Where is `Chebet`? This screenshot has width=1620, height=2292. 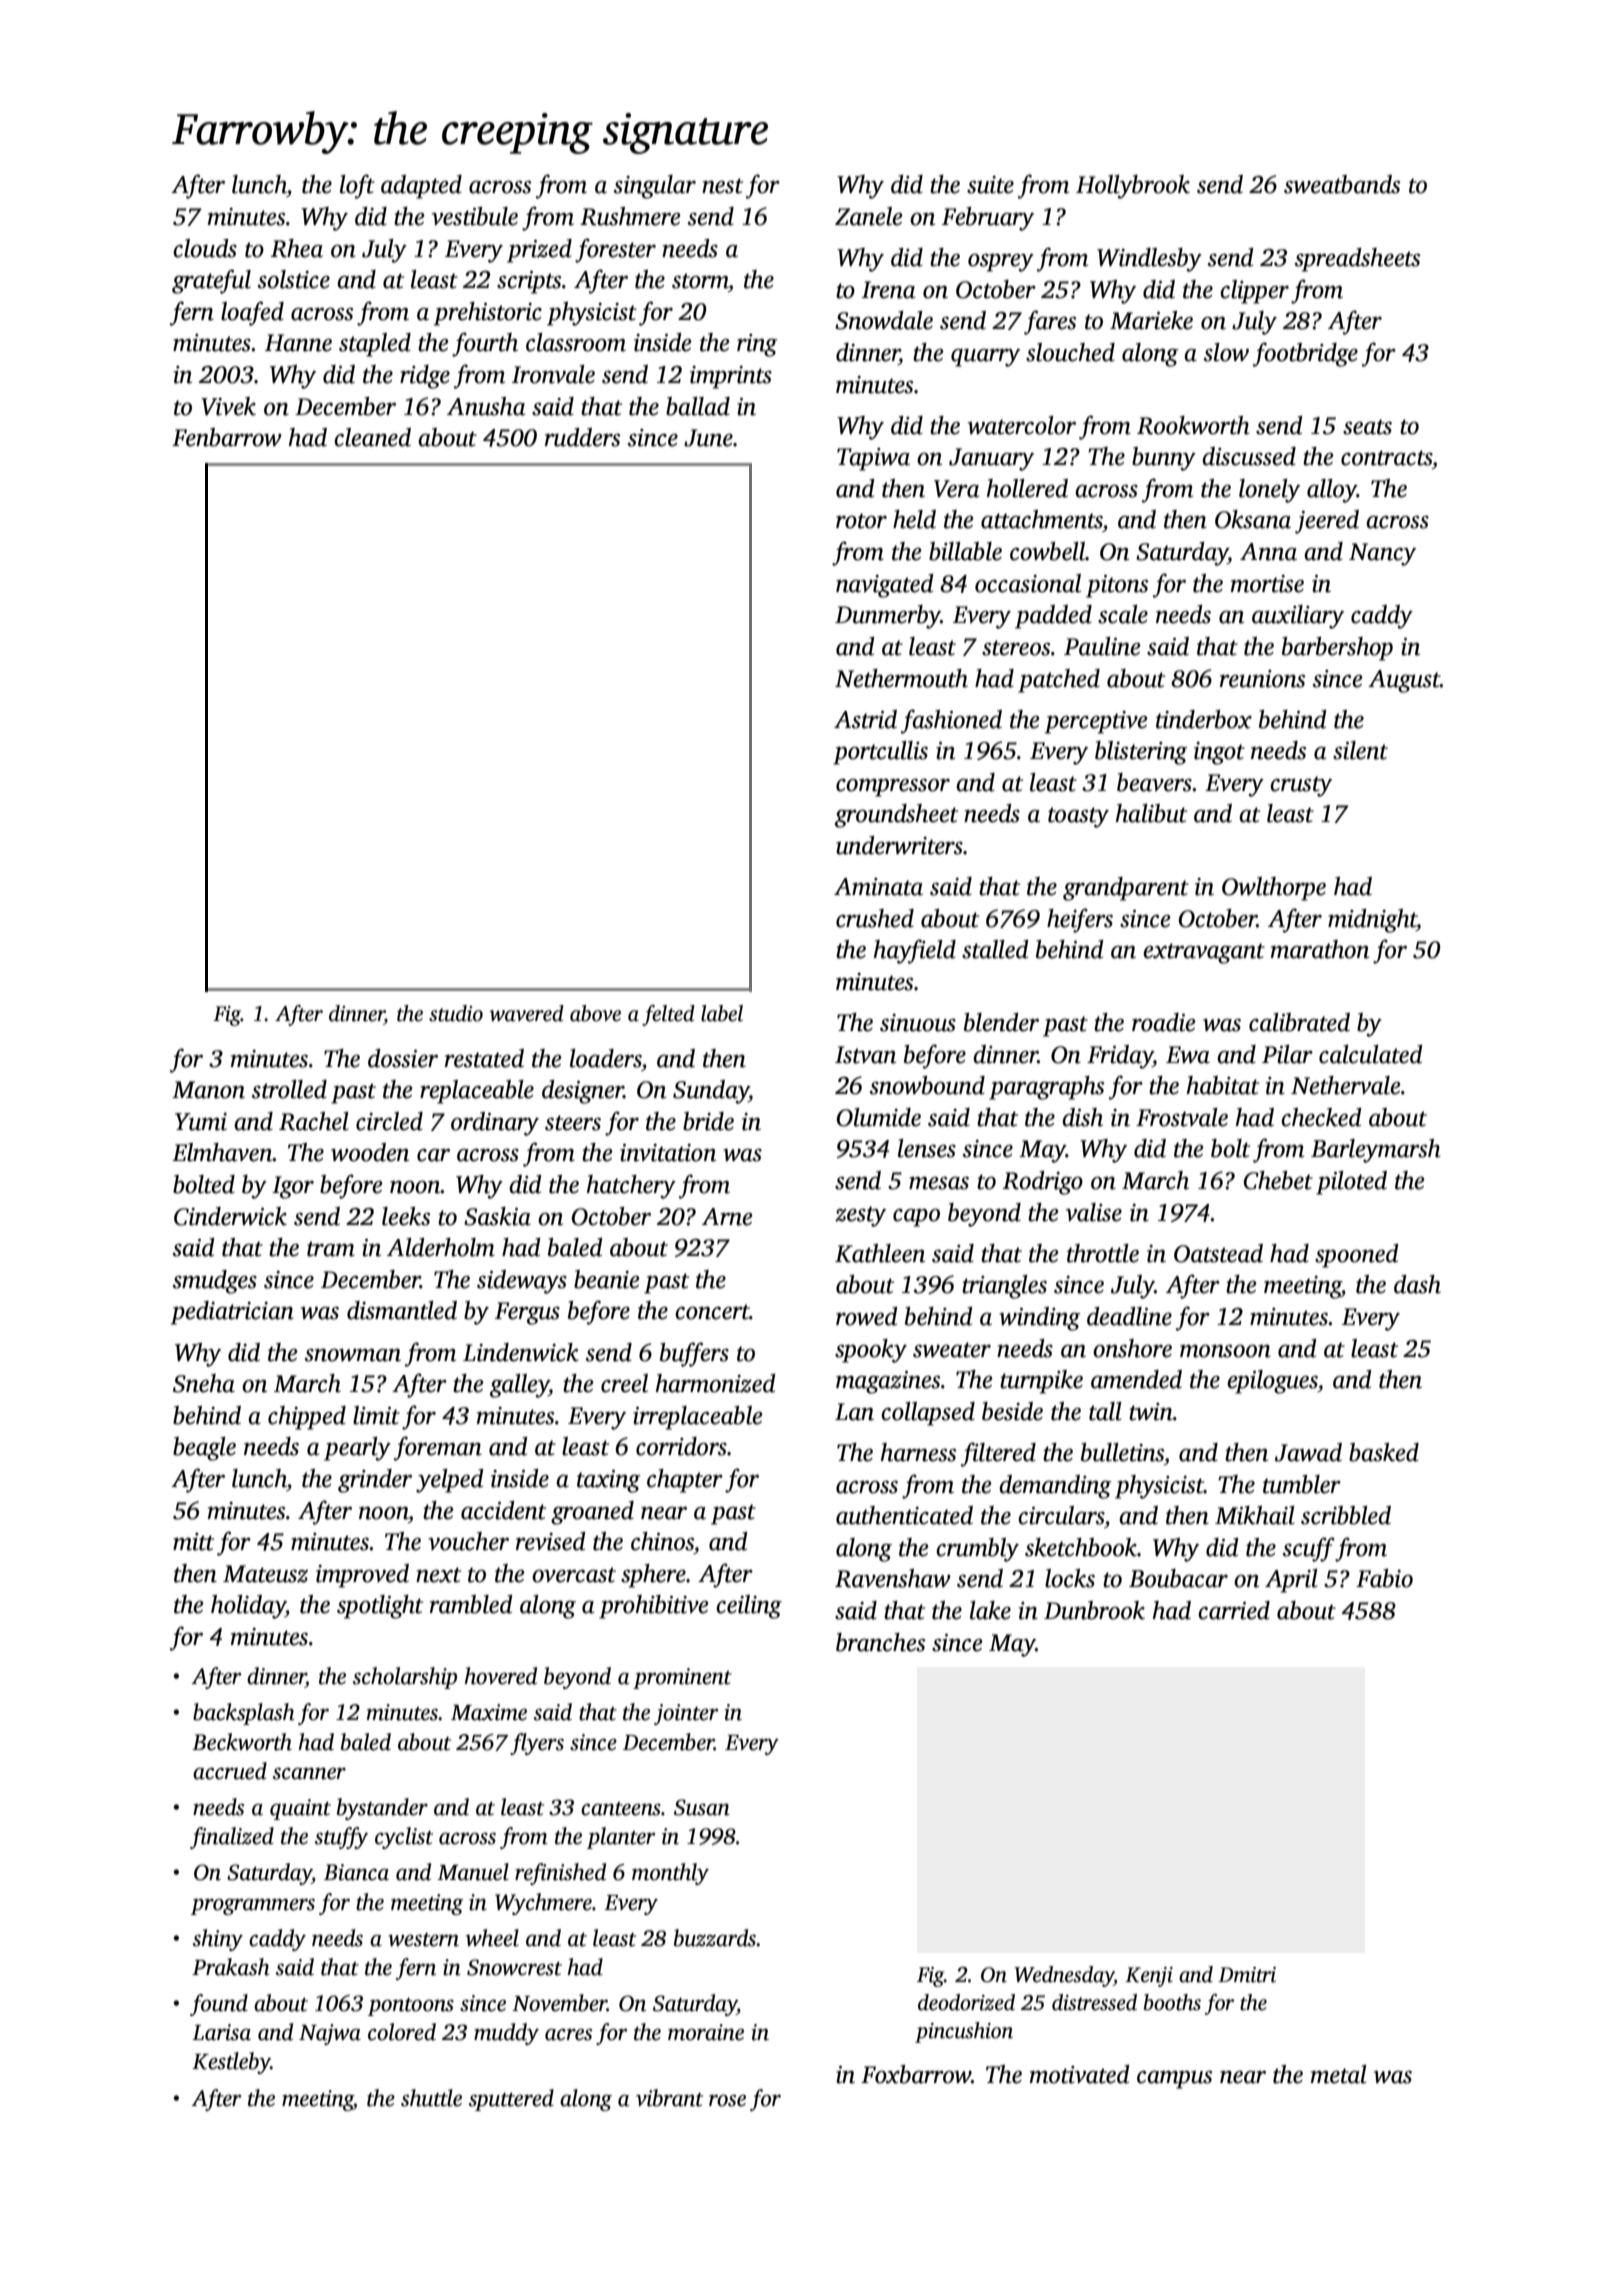
Chebet is located at coordinates (1278, 1180).
